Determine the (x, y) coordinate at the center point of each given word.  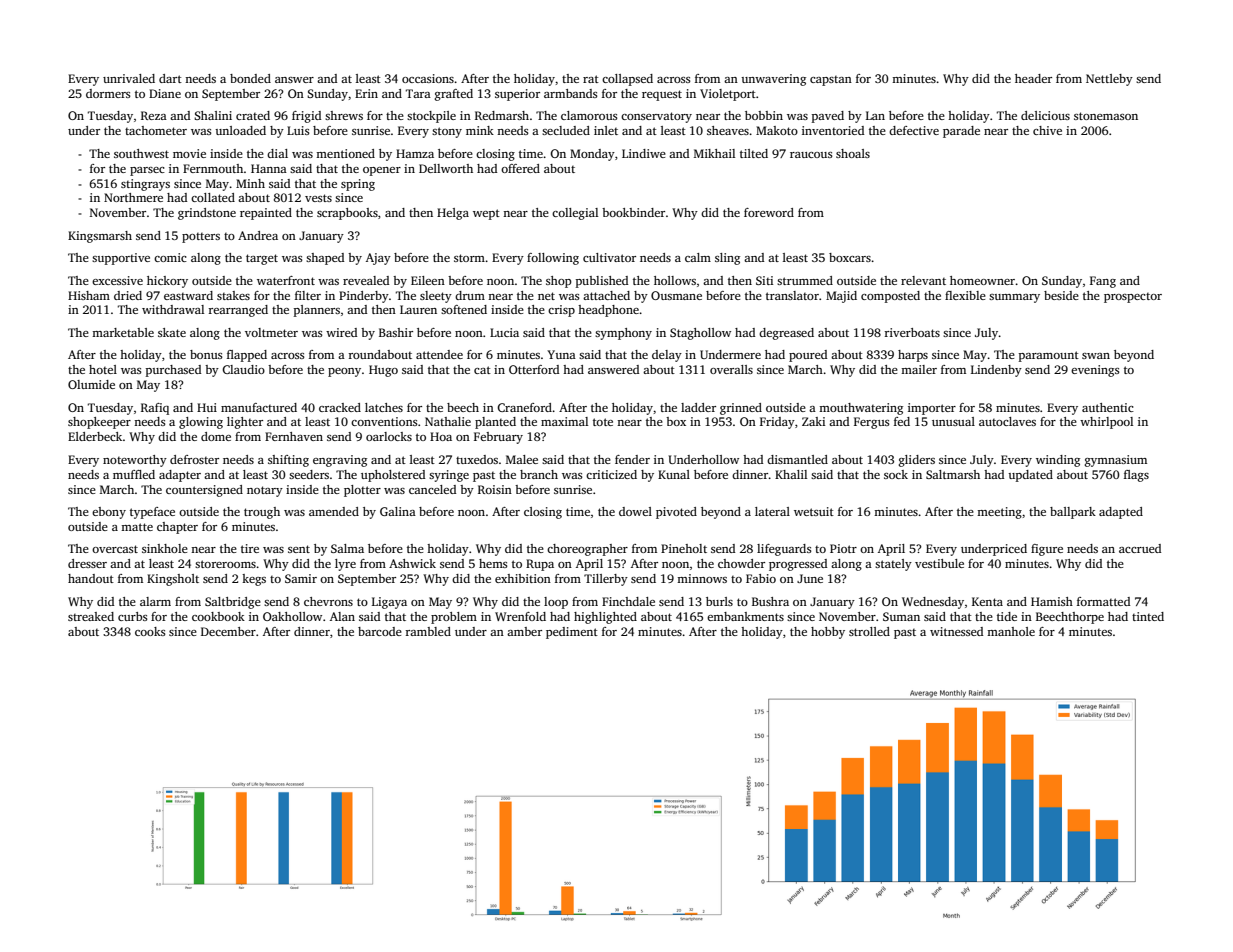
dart (170, 78)
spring (358, 185)
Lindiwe (644, 153)
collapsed (627, 80)
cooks (150, 631)
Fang (1103, 282)
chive (1047, 130)
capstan (831, 81)
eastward (188, 295)
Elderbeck (95, 436)
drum (470, 295)
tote (603, 422)
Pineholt (684, 548)
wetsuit (814, 511)
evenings (1095, 371)
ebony (109, 513)
